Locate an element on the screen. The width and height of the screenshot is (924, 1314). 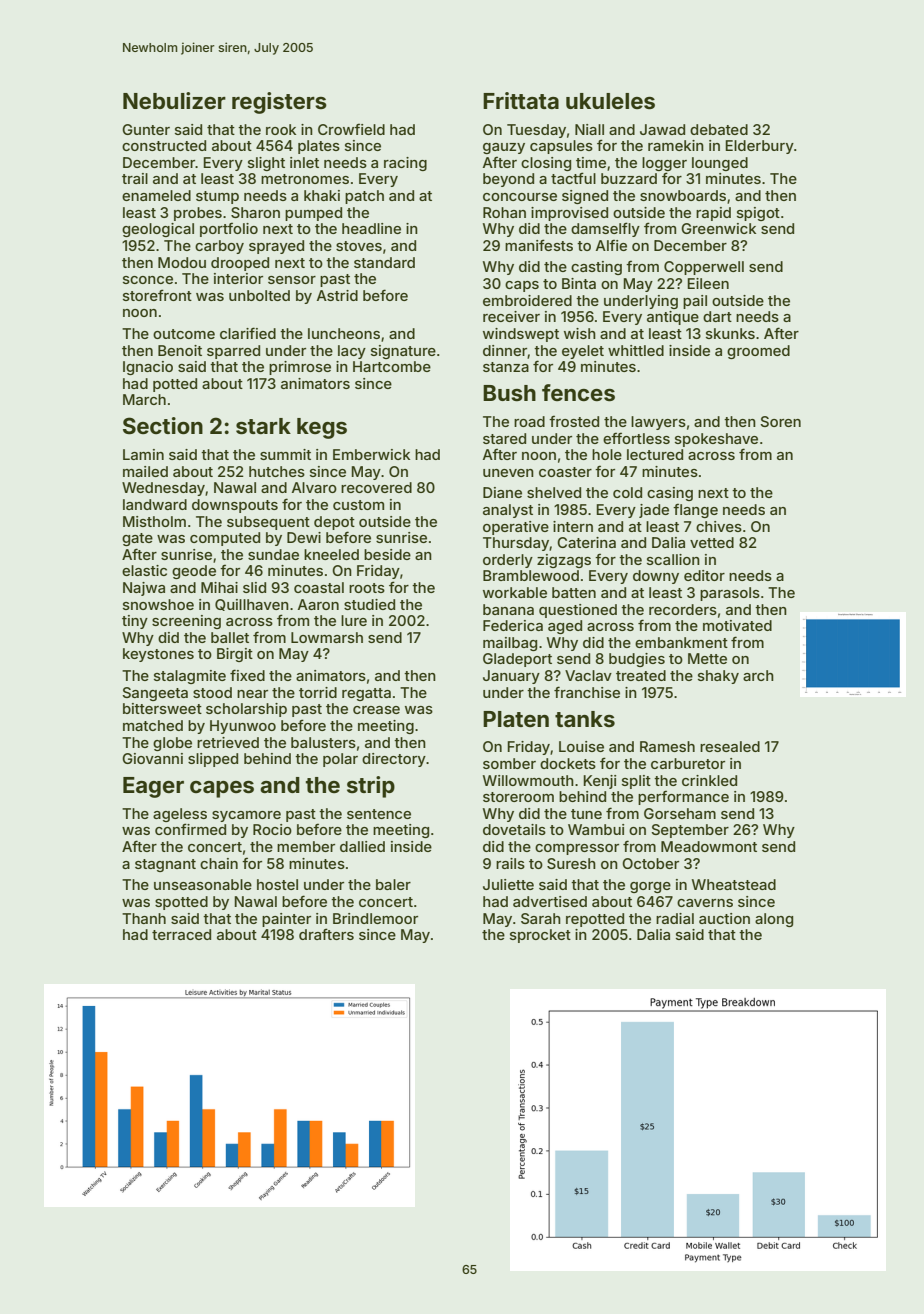
Gladeport is located at coordinates (517, 660).
